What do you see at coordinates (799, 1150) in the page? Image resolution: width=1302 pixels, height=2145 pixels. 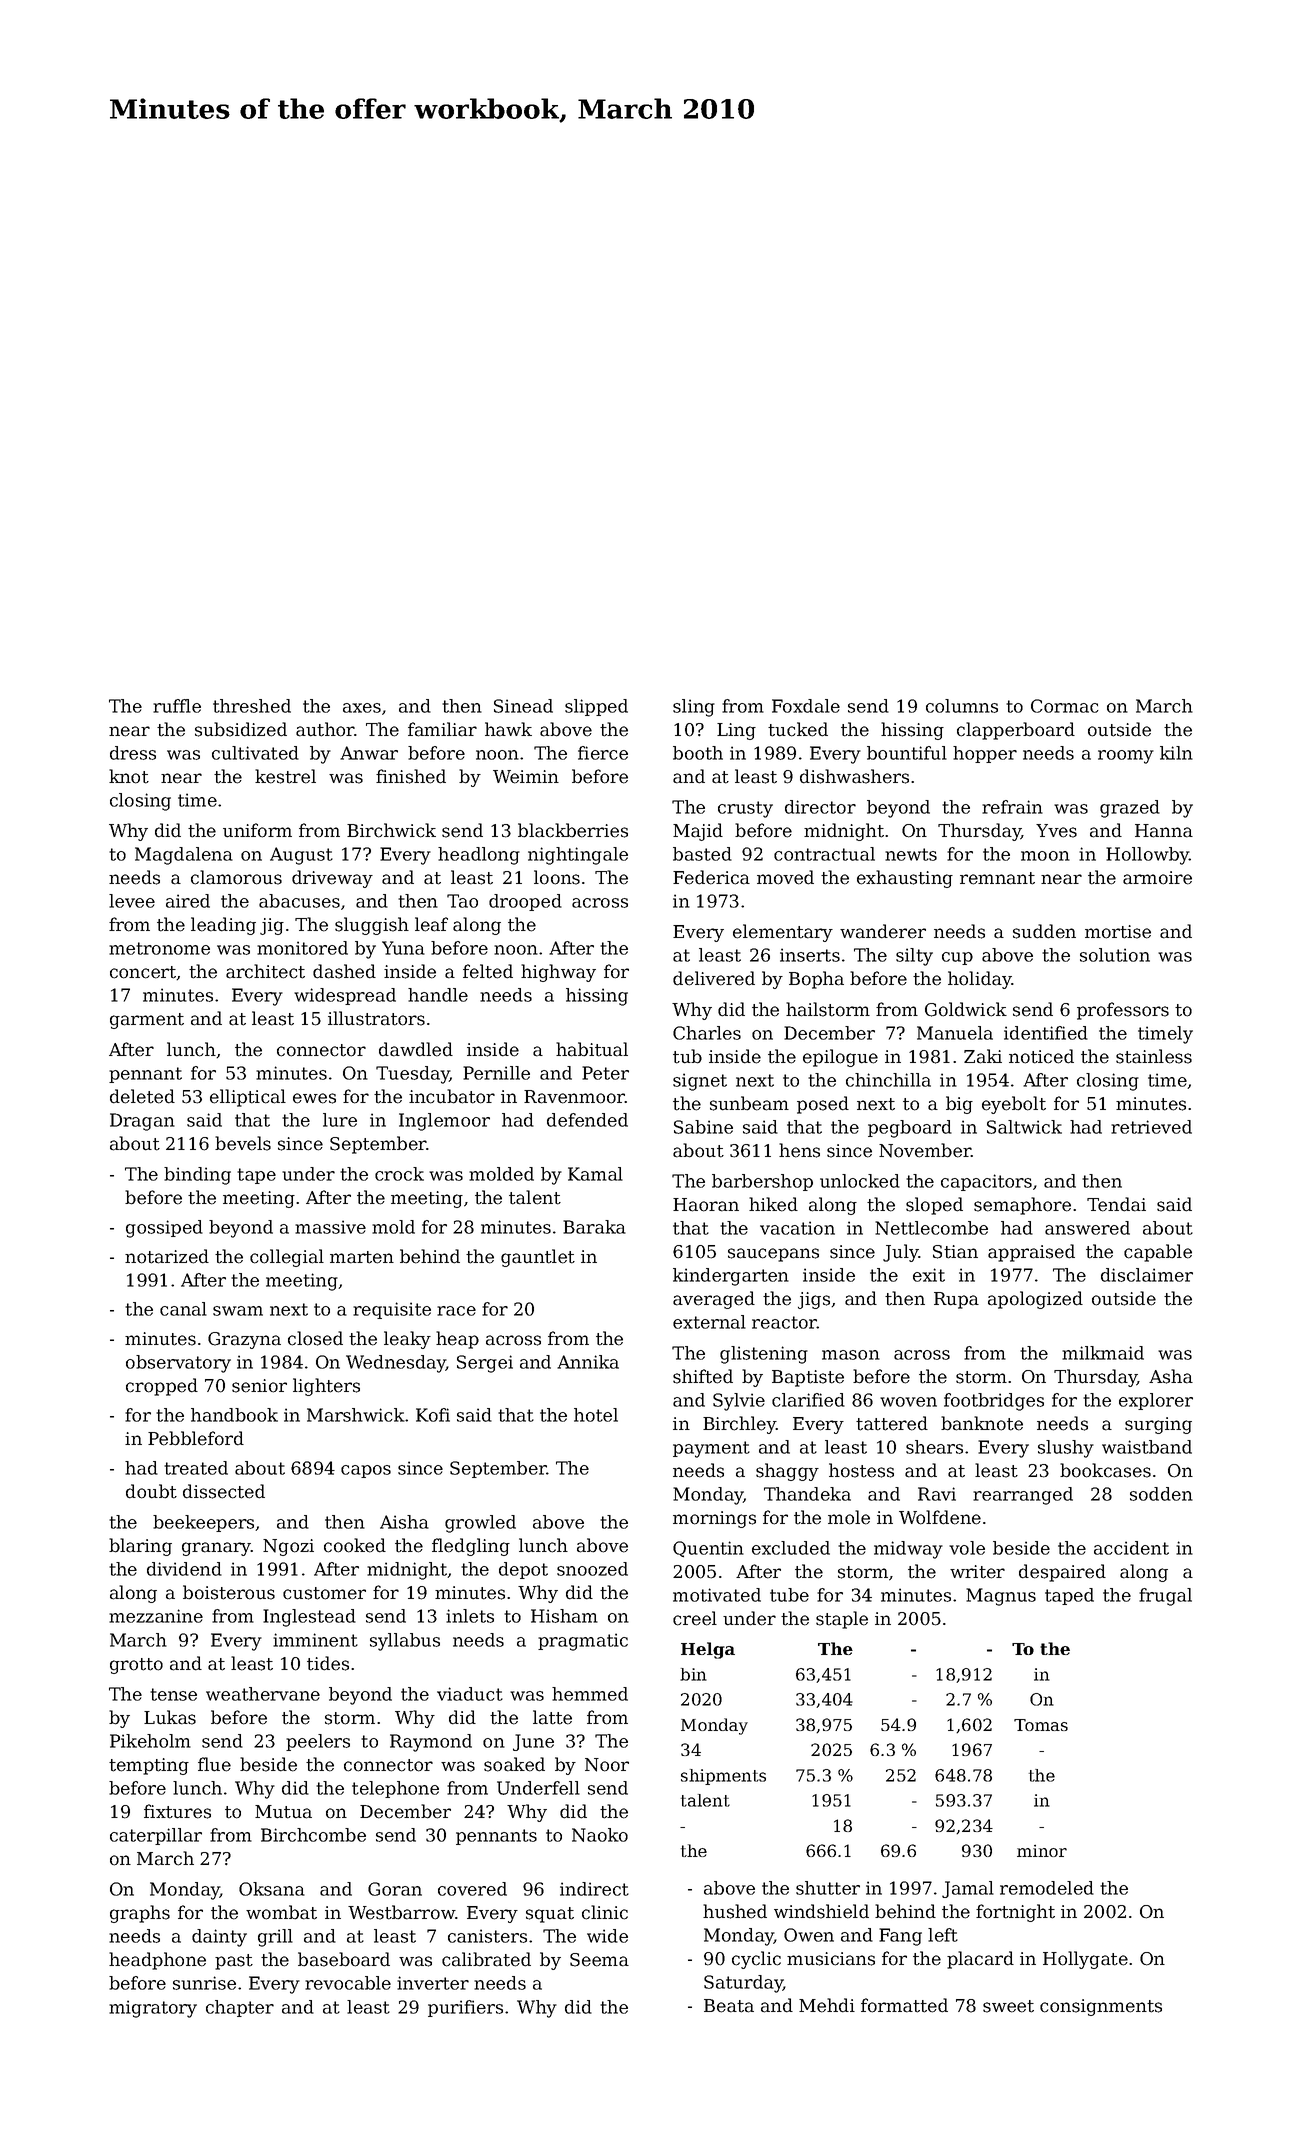 I see `hens` at bounding box center [799, 1150].
